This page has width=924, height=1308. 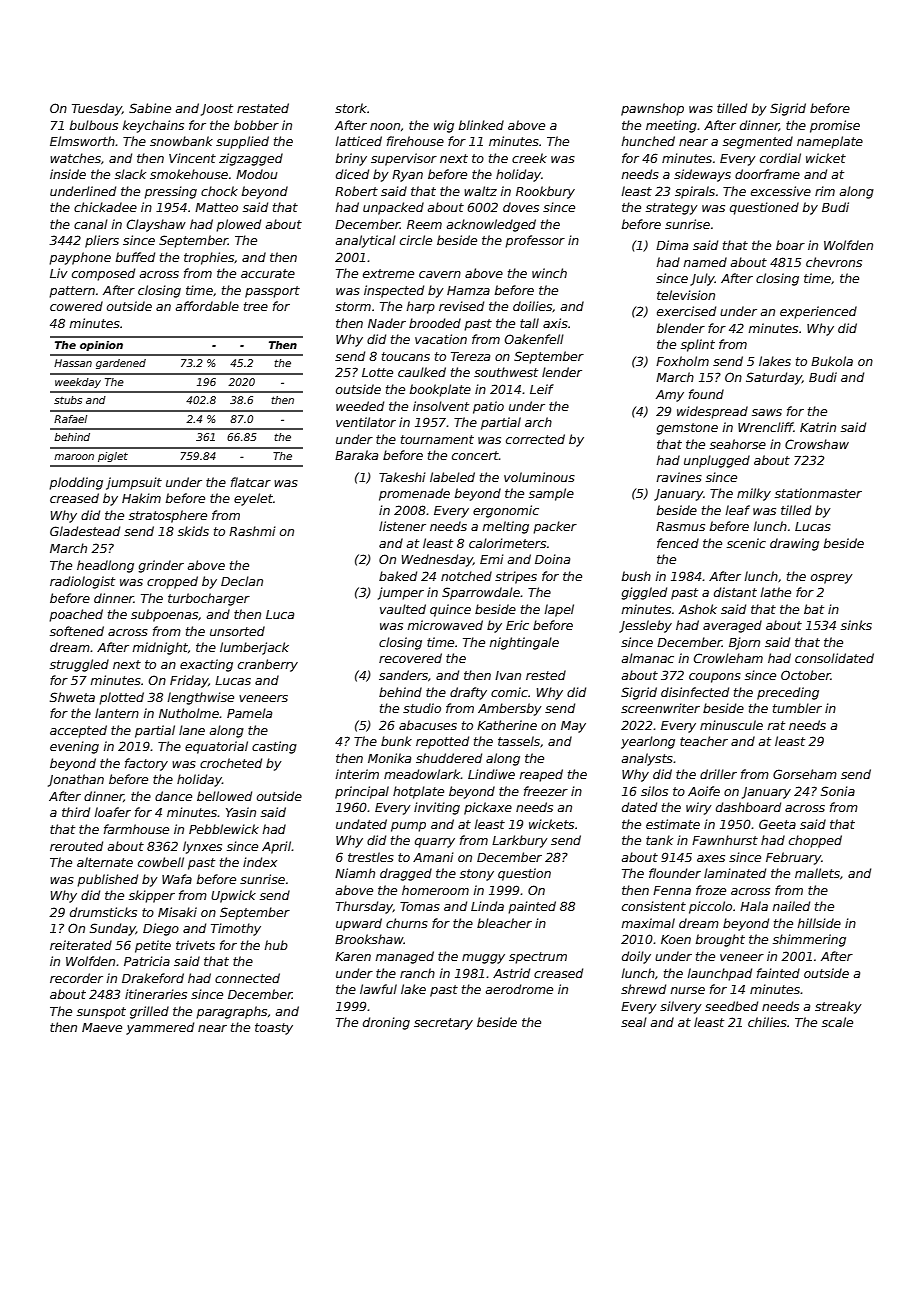 I want to click on Patricia, so click(x=147, y=961).
